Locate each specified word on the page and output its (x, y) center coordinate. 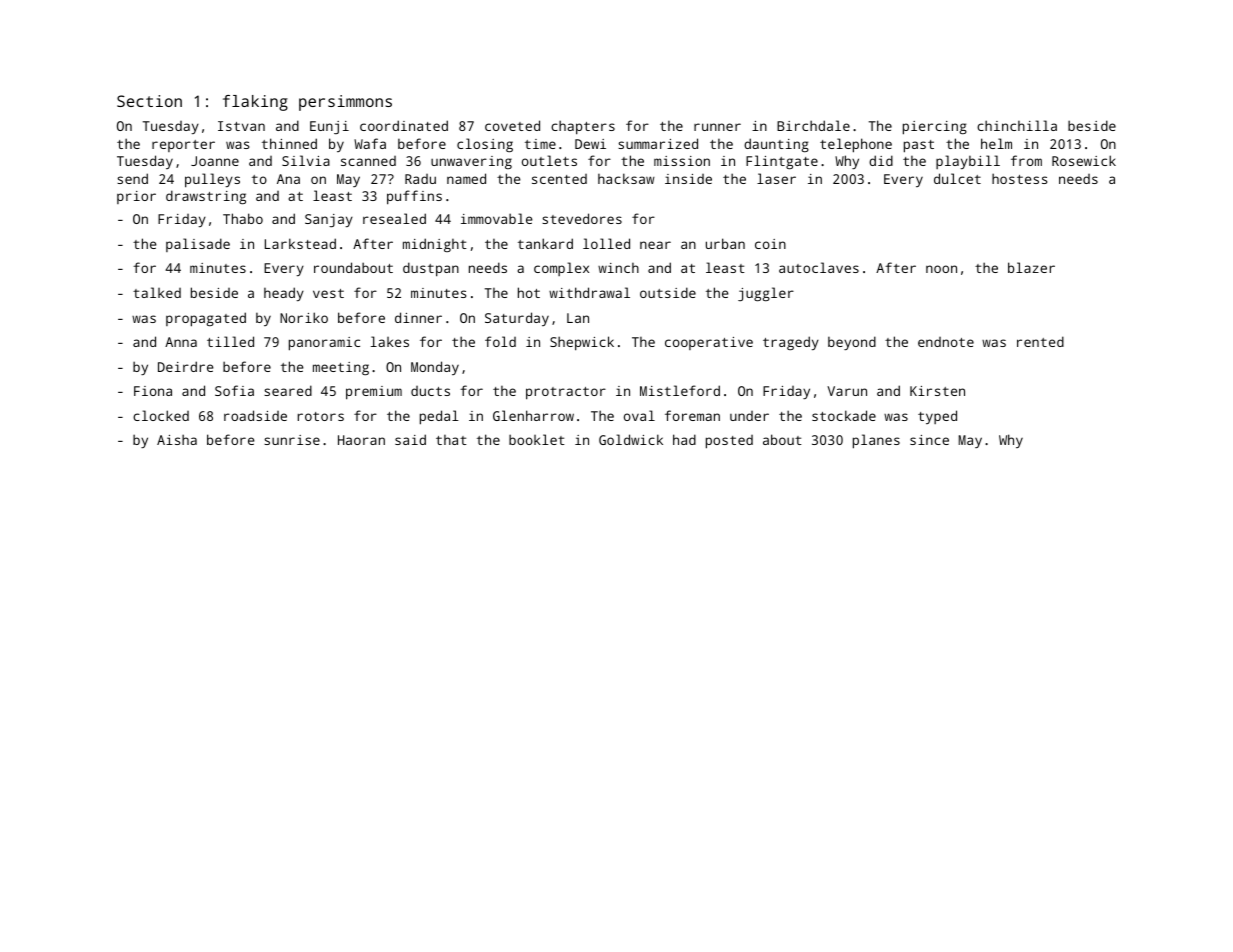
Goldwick (631, 439)
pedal (439, 417)
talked (157, 292)
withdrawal (589, 292)
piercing (935, 128)
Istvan (241, 126)
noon (941, 269)
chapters (583, 127)
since (929, 440)
